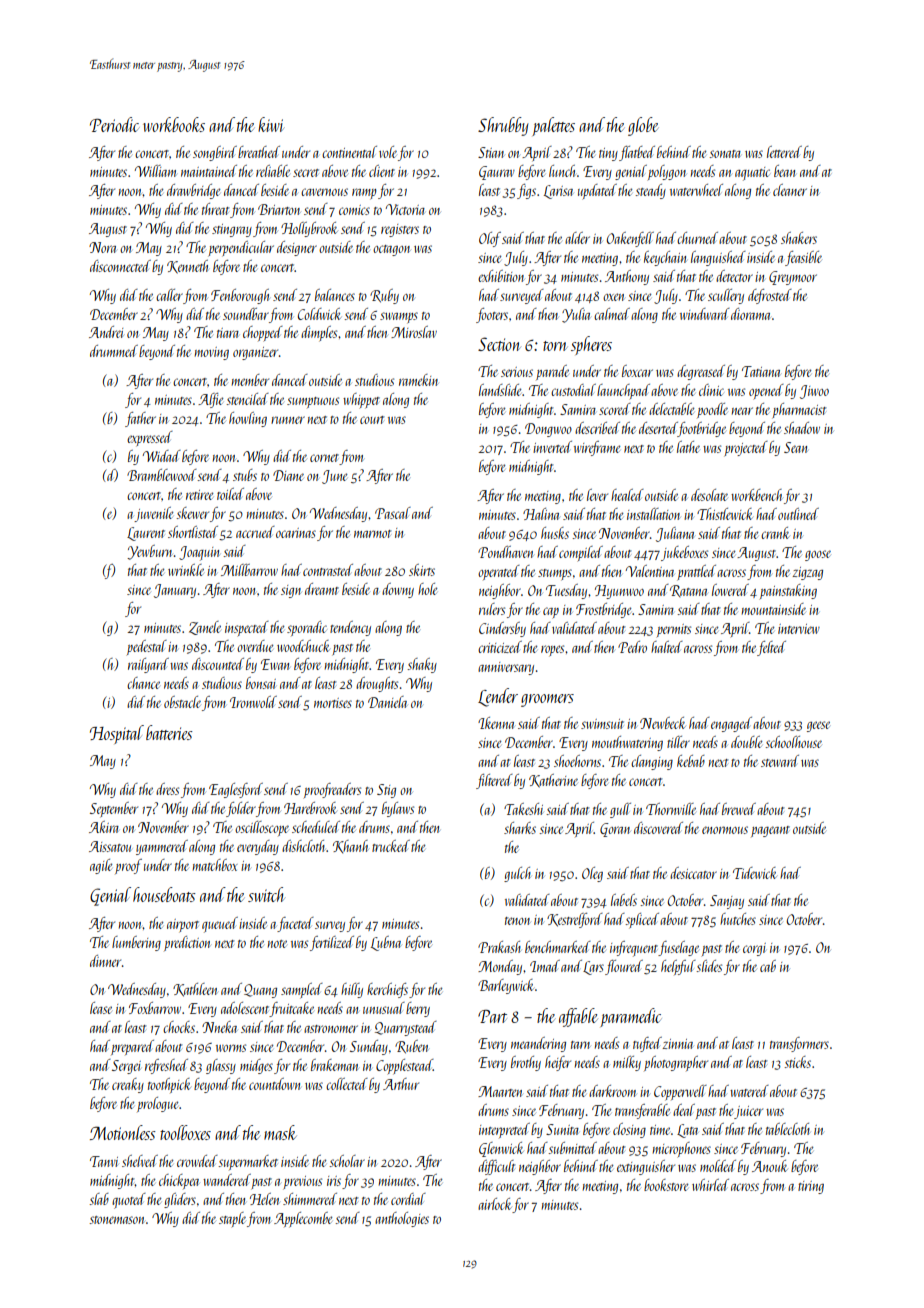 Image resolution: width=924 pixels, height=1308 pixels. I want to click on tiring, so click(811, 1187).
